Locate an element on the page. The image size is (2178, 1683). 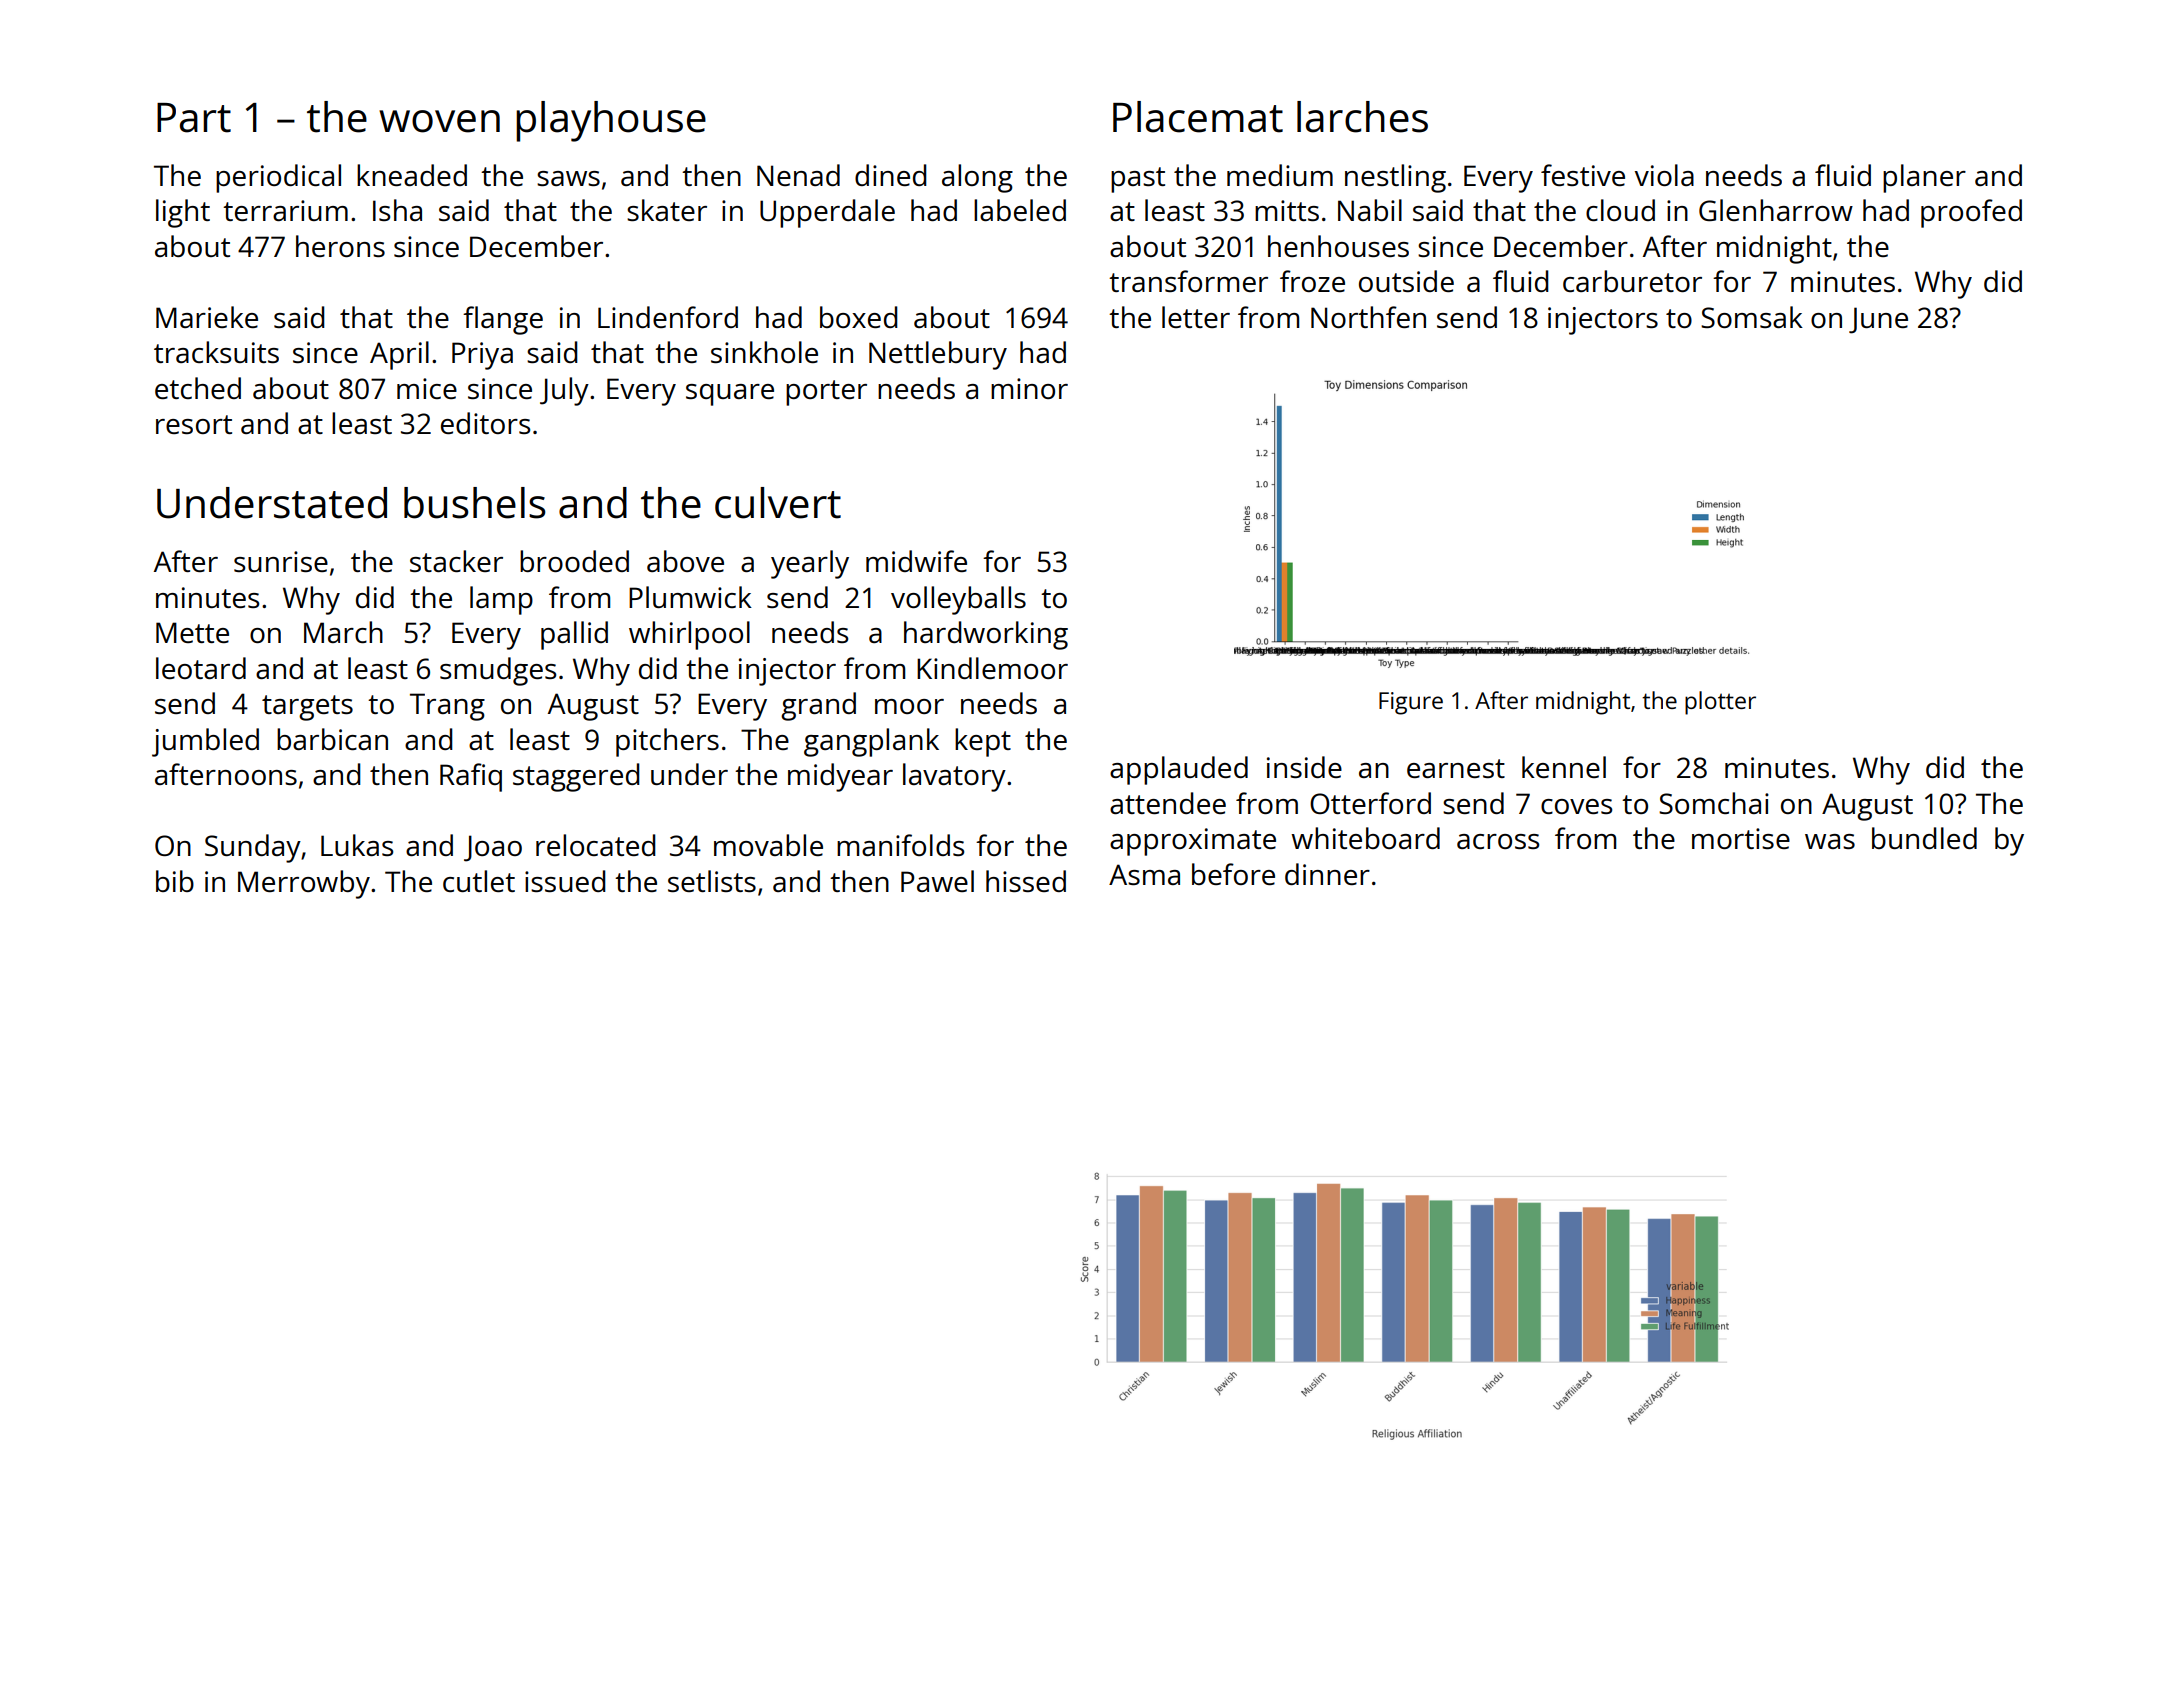
playhouse is located at coordinates (611, 121).
